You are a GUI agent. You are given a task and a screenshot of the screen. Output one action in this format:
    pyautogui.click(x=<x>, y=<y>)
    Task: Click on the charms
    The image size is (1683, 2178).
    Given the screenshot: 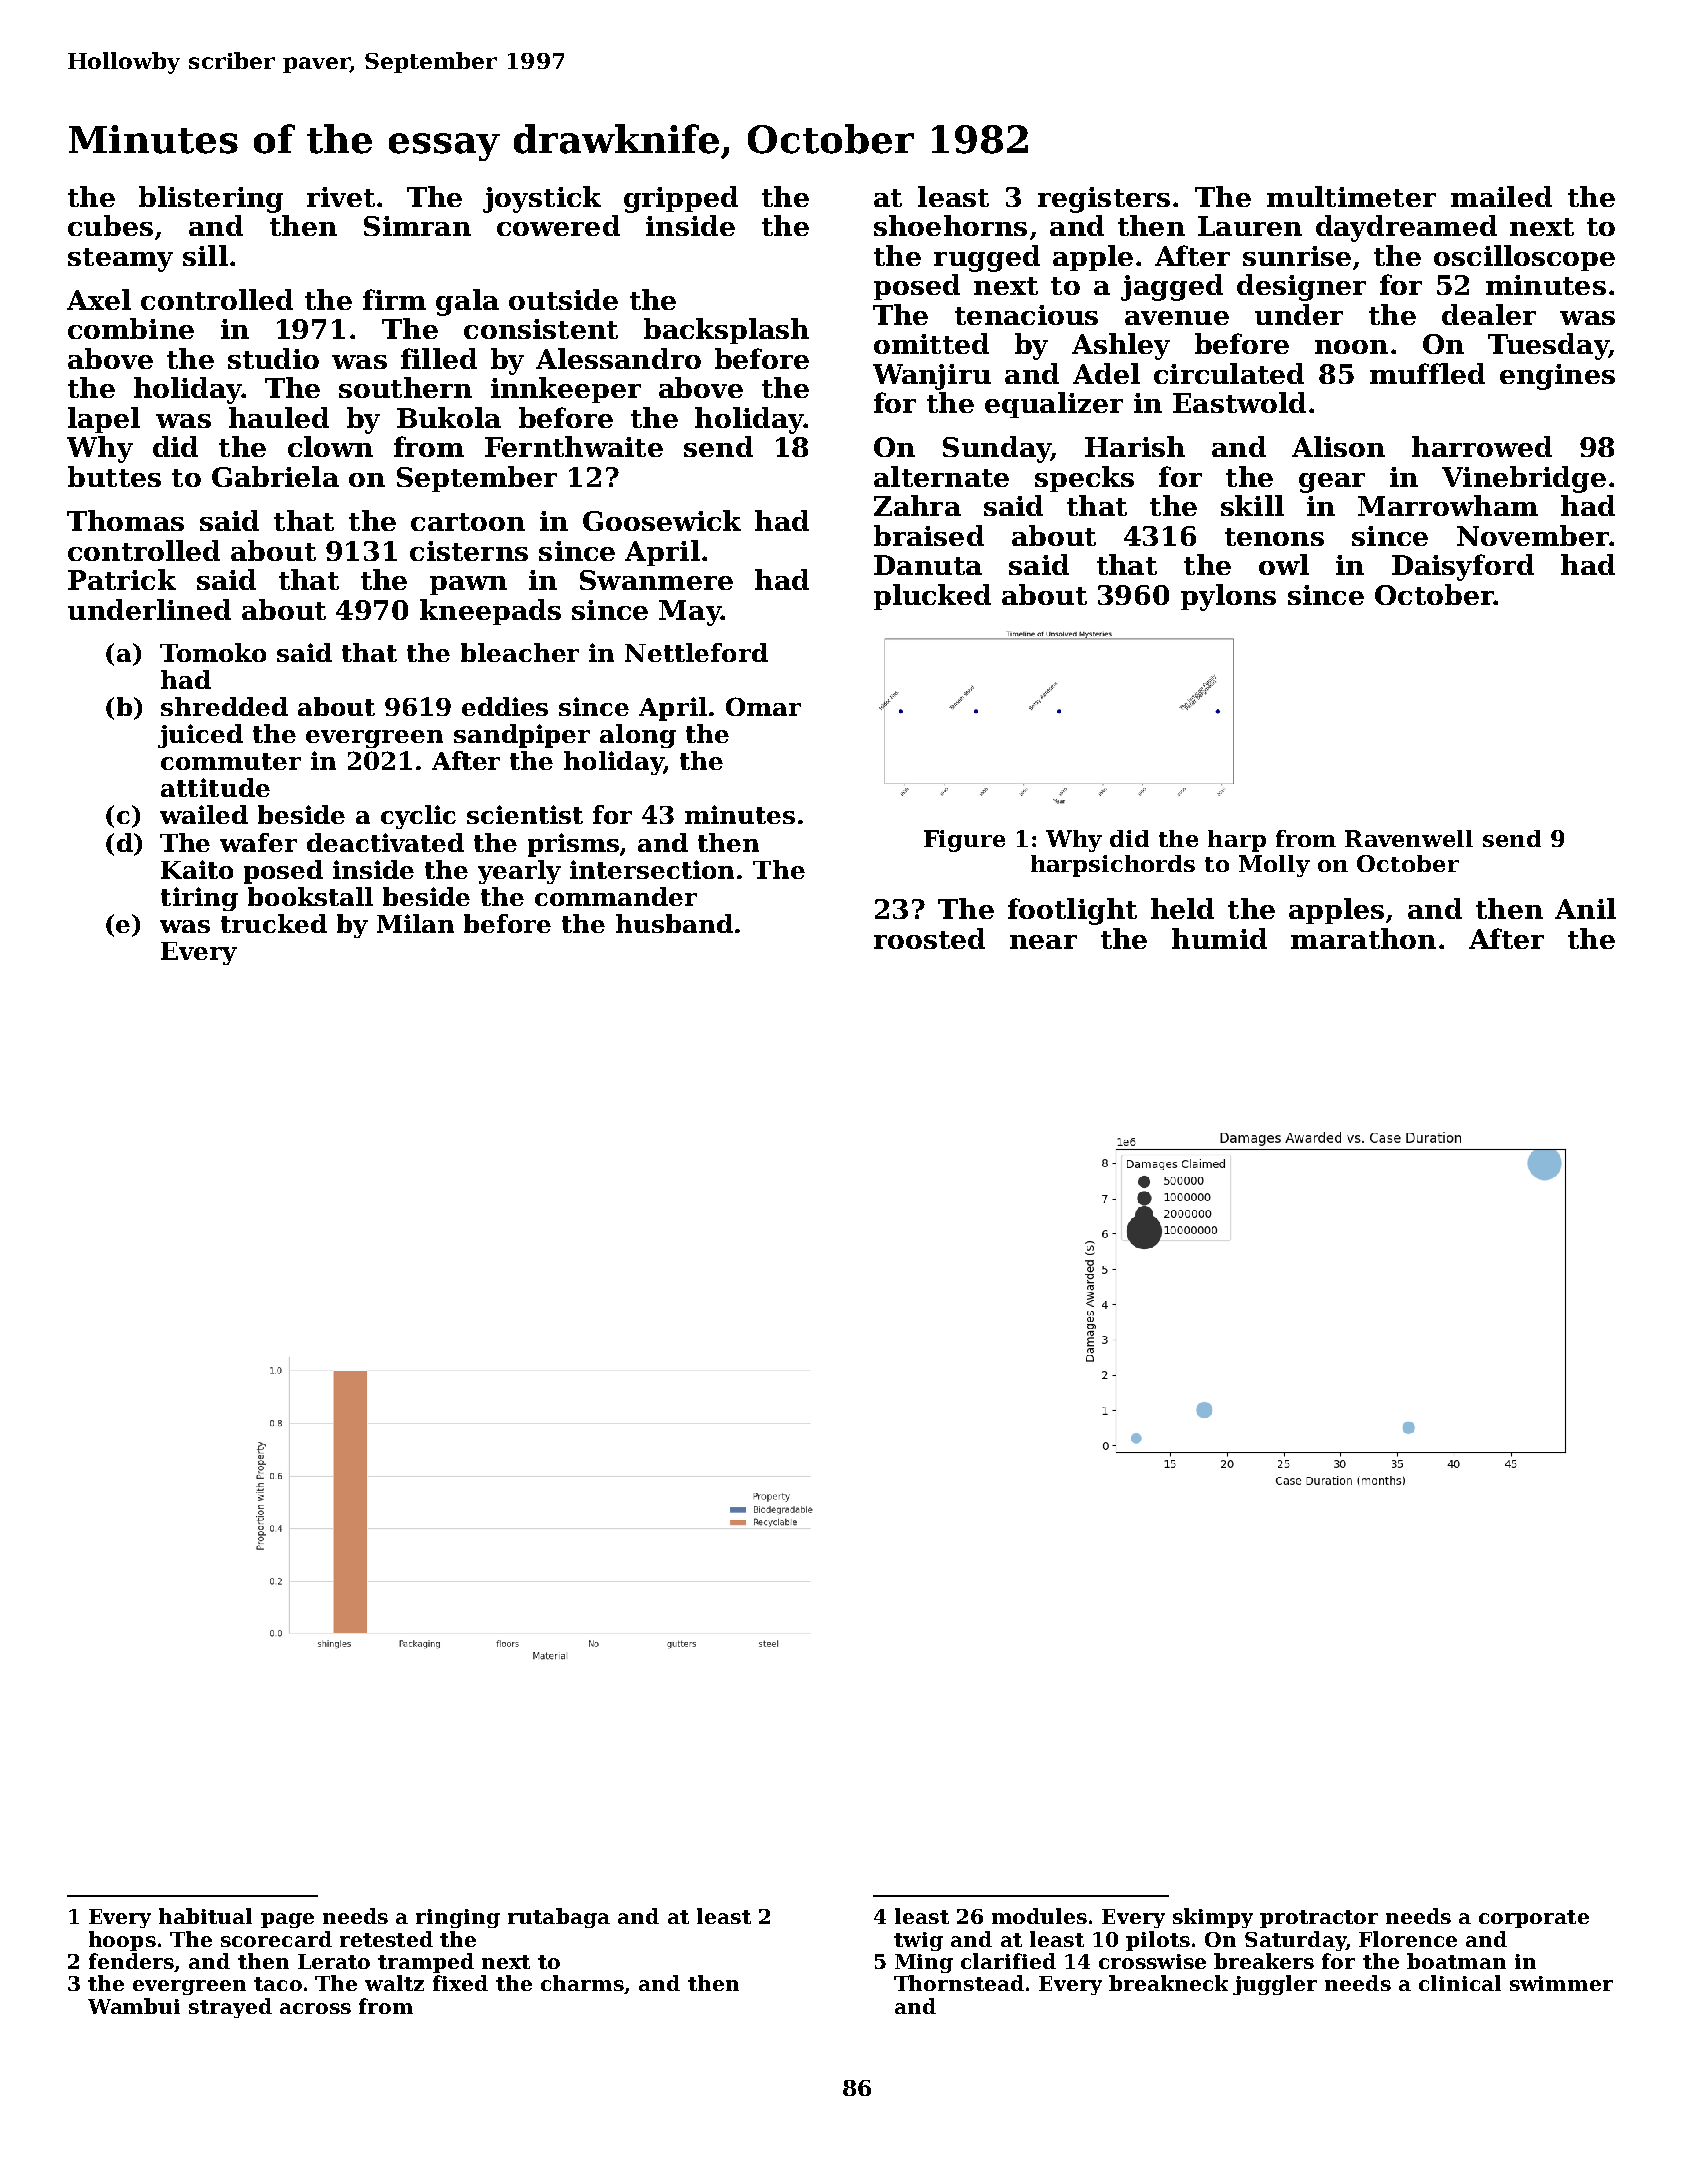 What is the action you would take?
    pyautogui.click(x=582, y=1983)
